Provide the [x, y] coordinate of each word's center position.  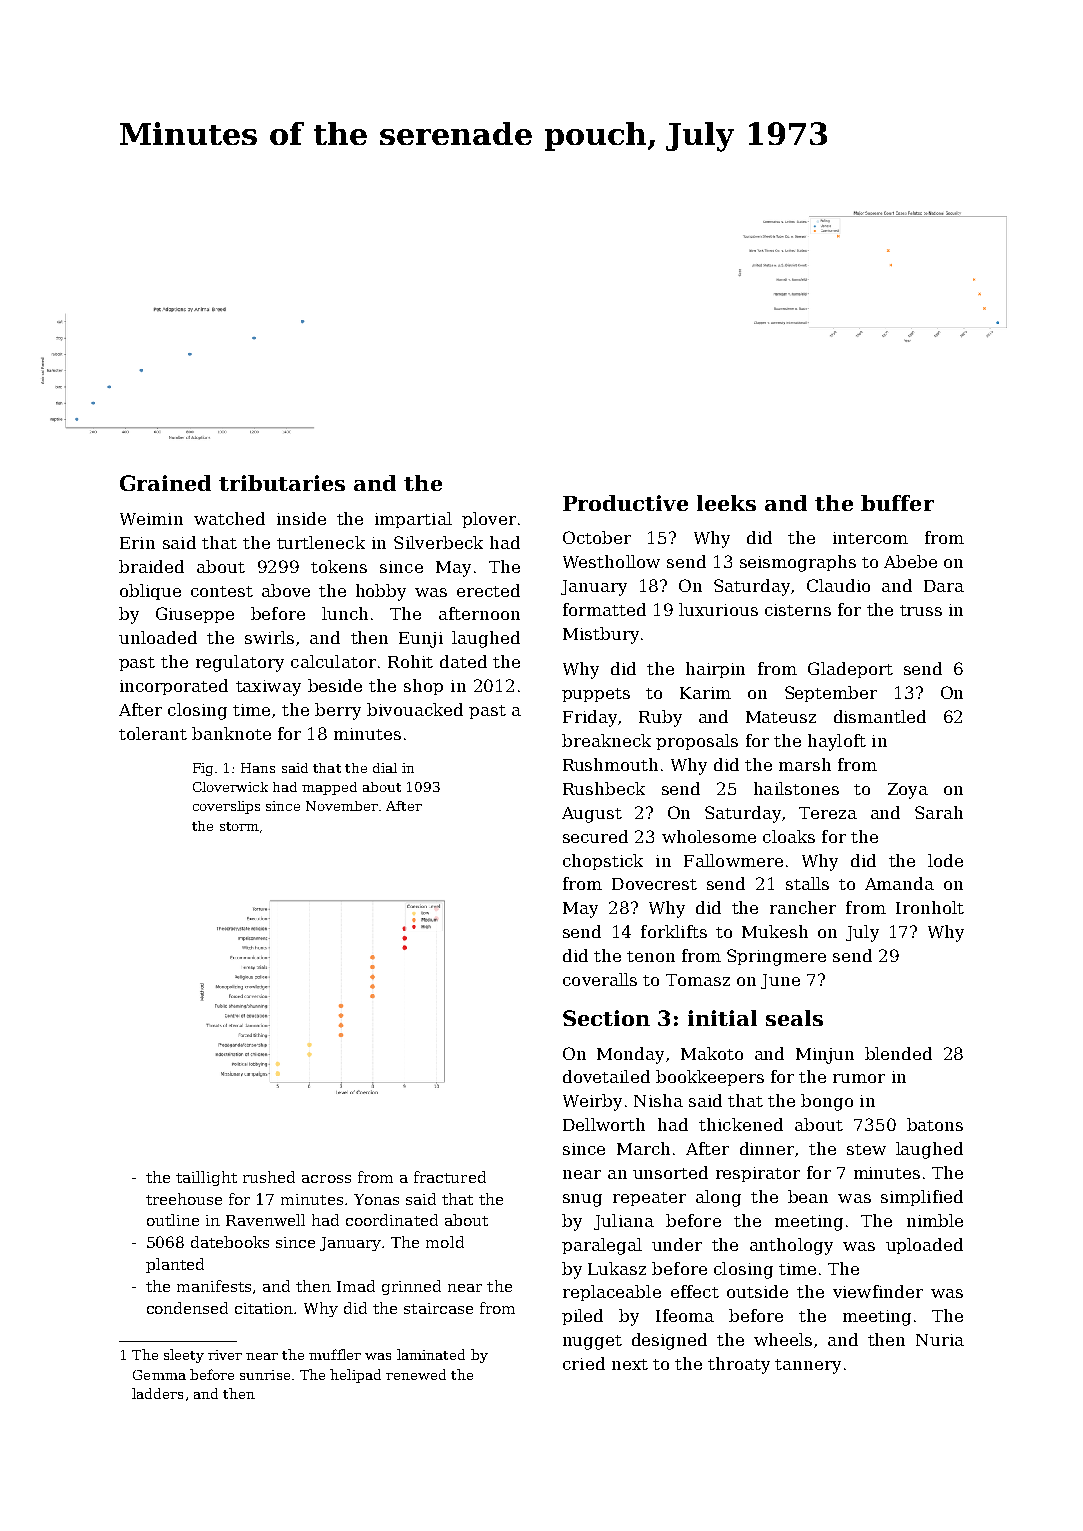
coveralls [600, 979]
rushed [269, 1177]
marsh [805, 764]
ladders [157, 1393]
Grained [165, 483]
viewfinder [878, 1291]
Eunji [421, 640]
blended [898, 1053]
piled [582, 1317]
